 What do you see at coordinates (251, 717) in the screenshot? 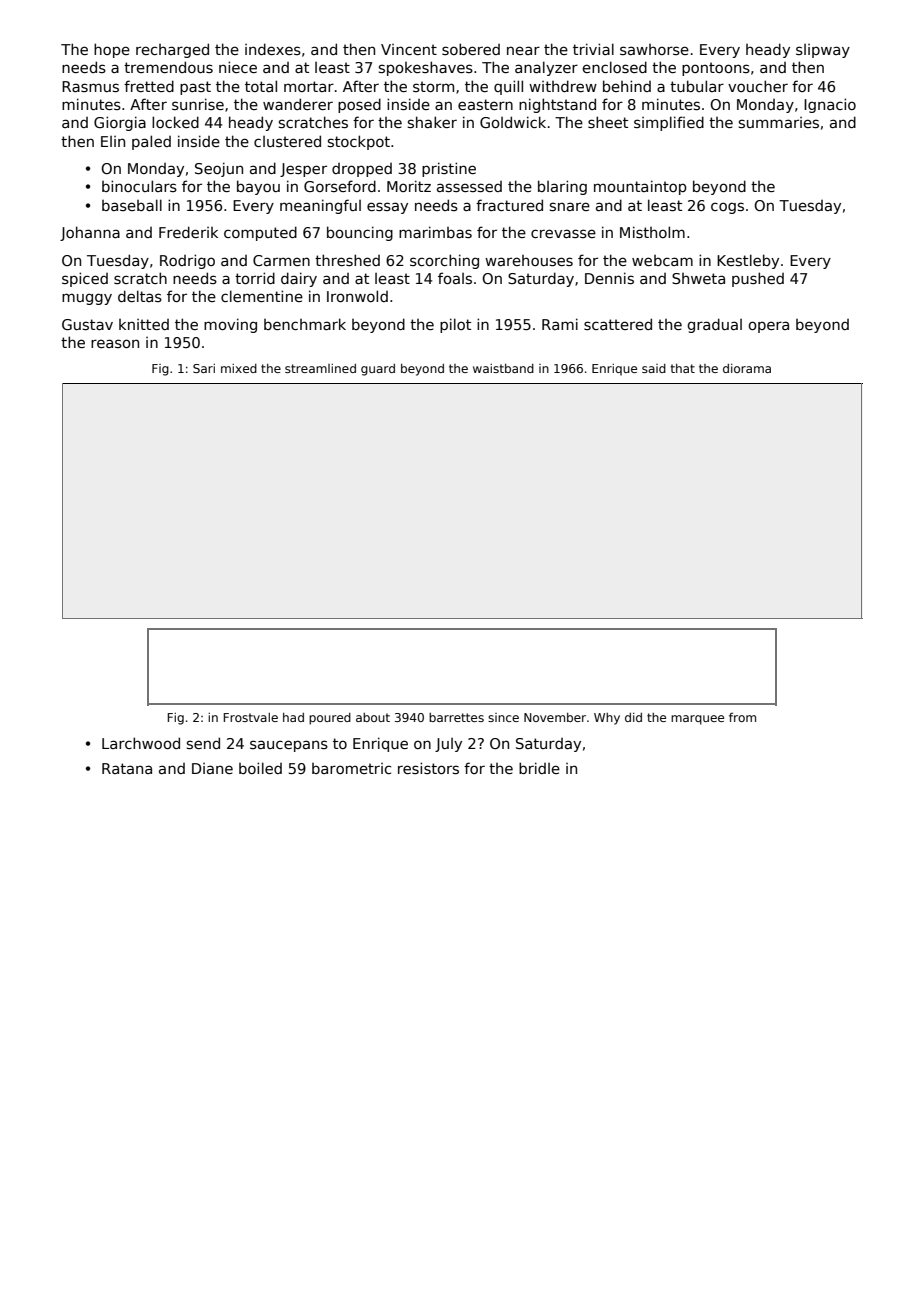
I see `Frostvale` at bounding box center [251, 717].
